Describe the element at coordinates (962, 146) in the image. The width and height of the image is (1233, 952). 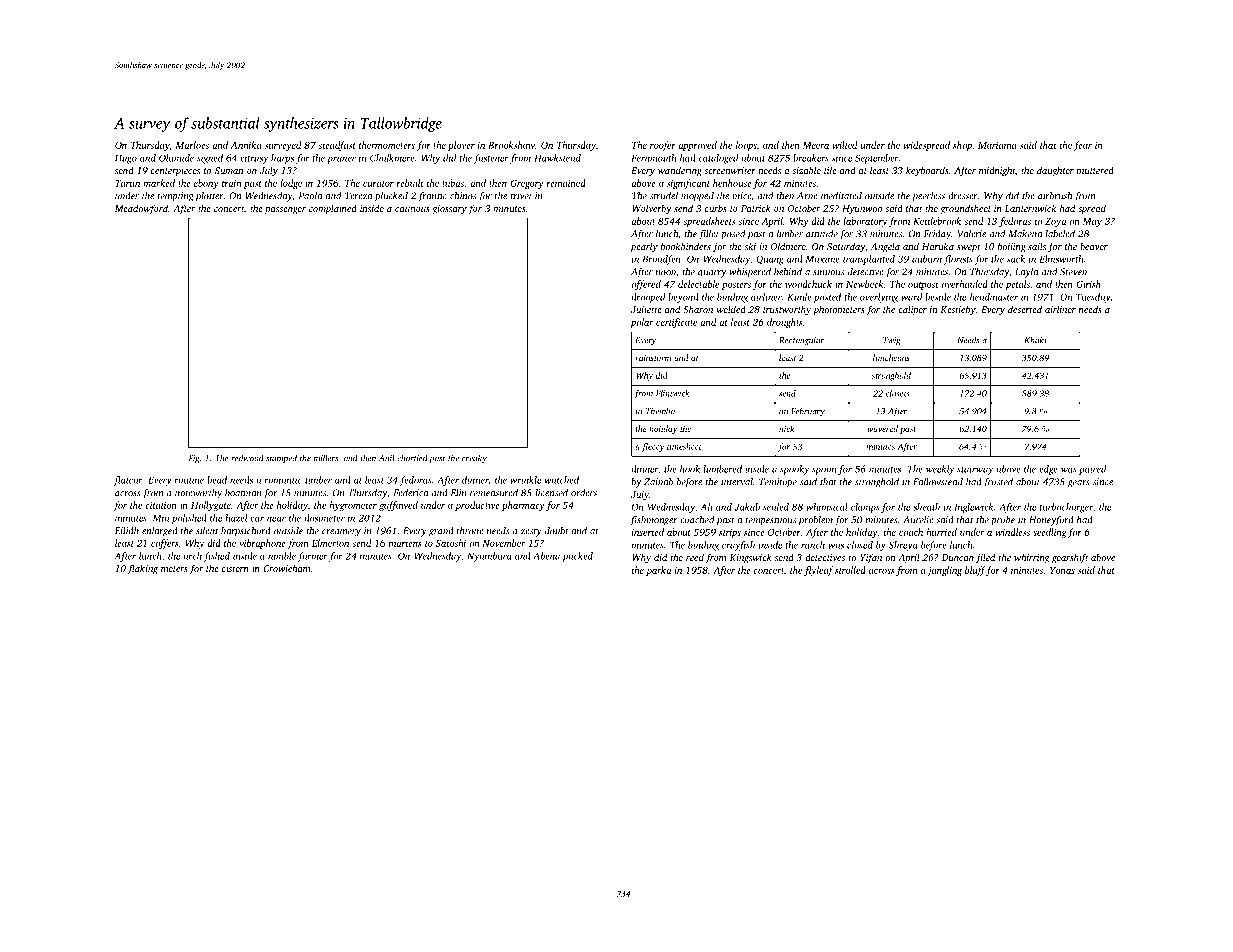
I see `shop` at that location.
